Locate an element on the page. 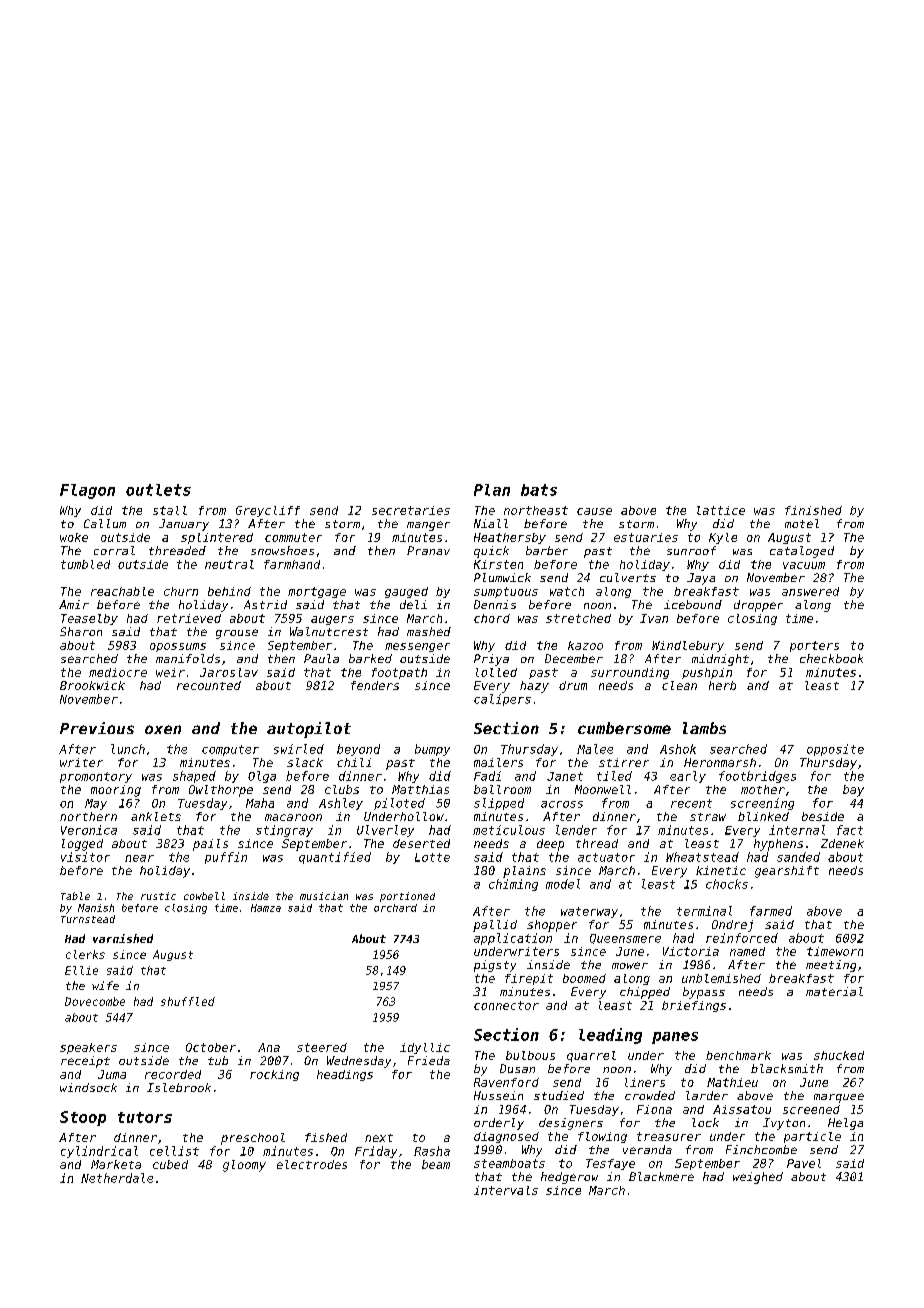  Jaya is located at coordinates (701, 579).
